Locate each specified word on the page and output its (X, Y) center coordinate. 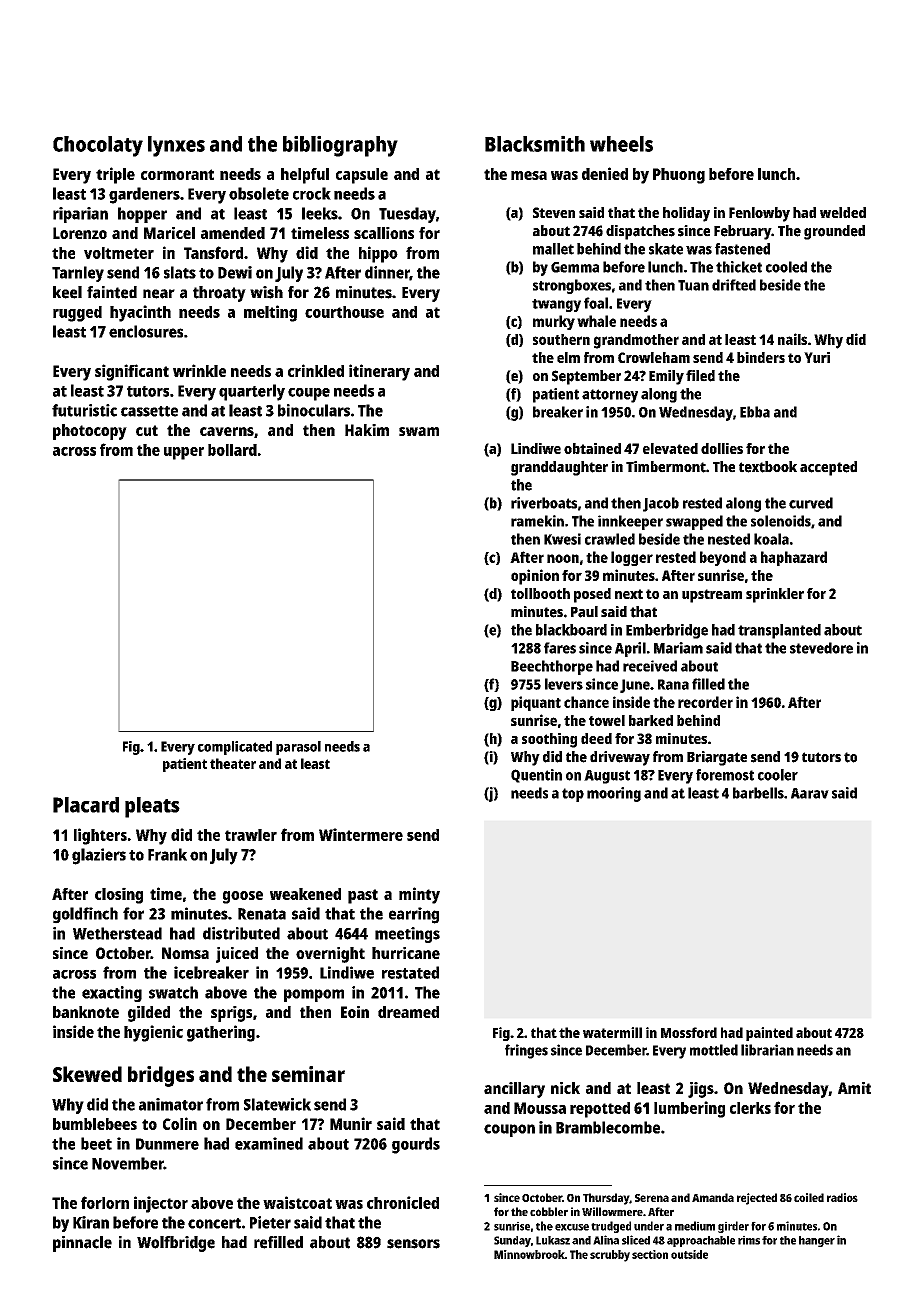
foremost (725, 775)
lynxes (176, 146)
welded (843, 212)
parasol (298, 748)
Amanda (713, 1197)
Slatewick (277, 1104)
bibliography (340, 146)
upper (184, 453)
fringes (526, 1051)
